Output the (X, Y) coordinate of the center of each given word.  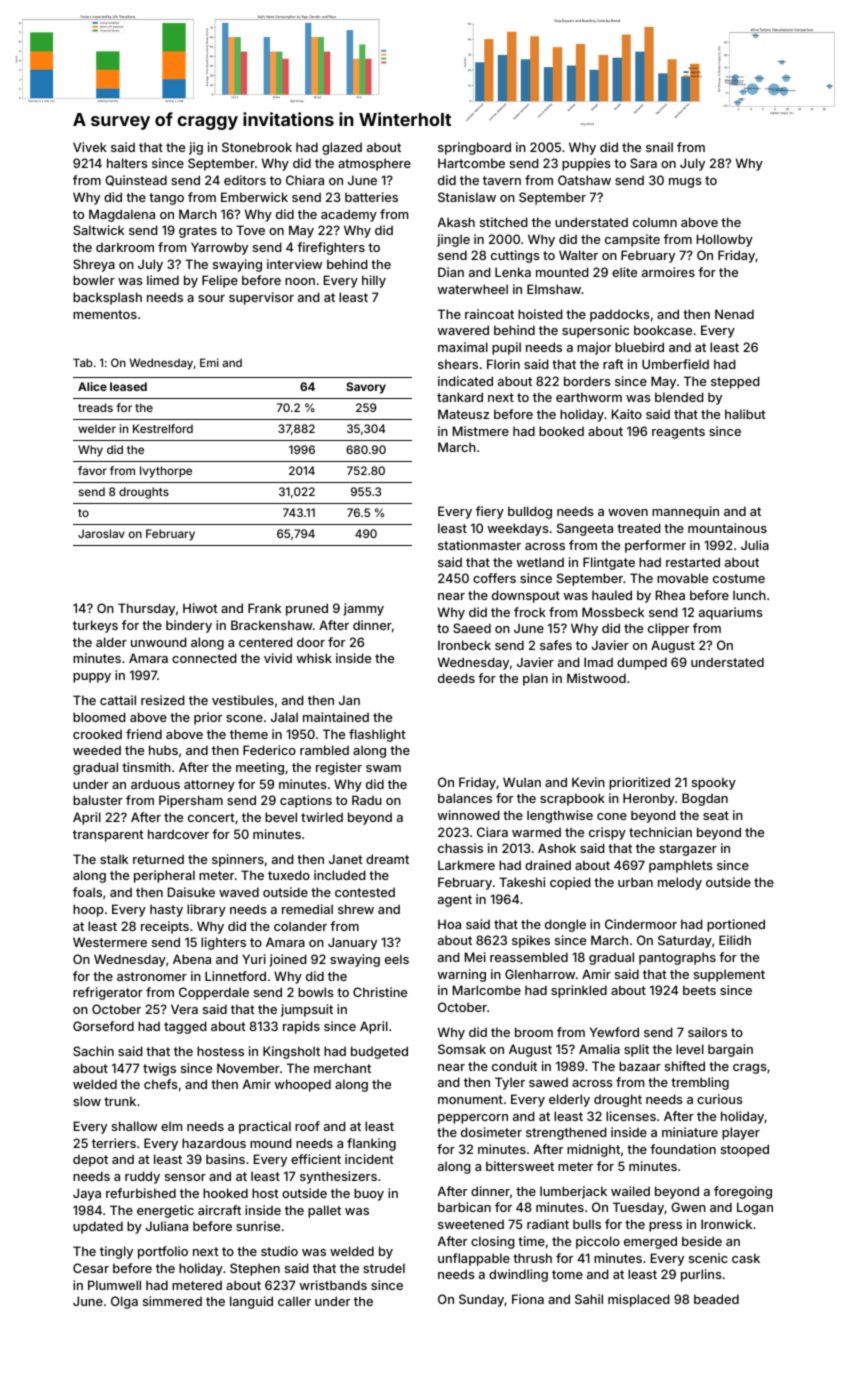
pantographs (677, 958)
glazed (342, 148)
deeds (456, 678)
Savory (366, 388)
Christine (380, 992)
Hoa (449, 924)
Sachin (93, 1051)
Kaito (627, 414)
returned (158, 859)
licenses (631, 1116)
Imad (598, 662)
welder (97, 428)
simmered (172, 1301)
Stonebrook (257, 147)
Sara (643, 163)
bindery (189, 626)
